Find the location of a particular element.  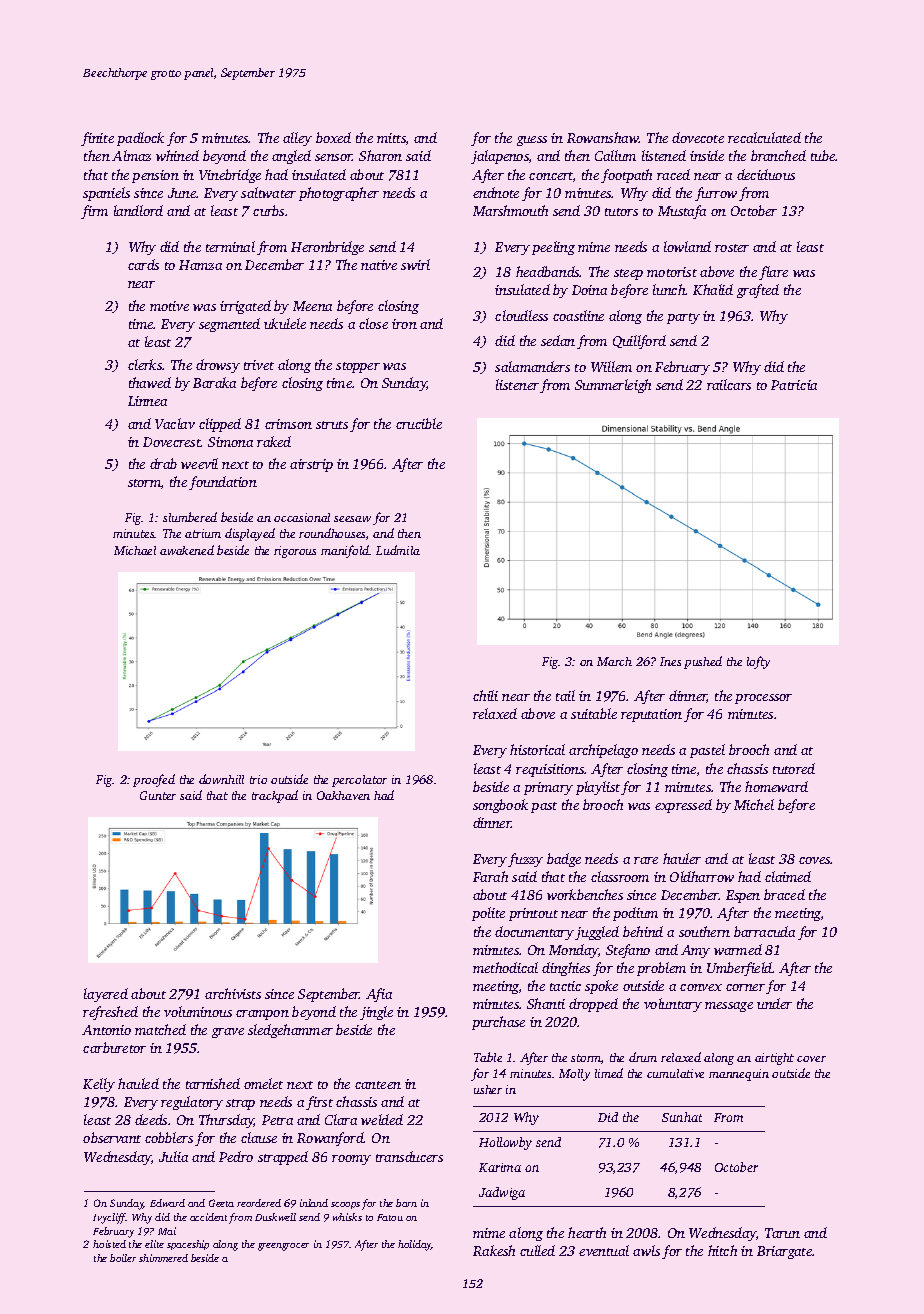

barracuda is located at coordinates (764, 931).
